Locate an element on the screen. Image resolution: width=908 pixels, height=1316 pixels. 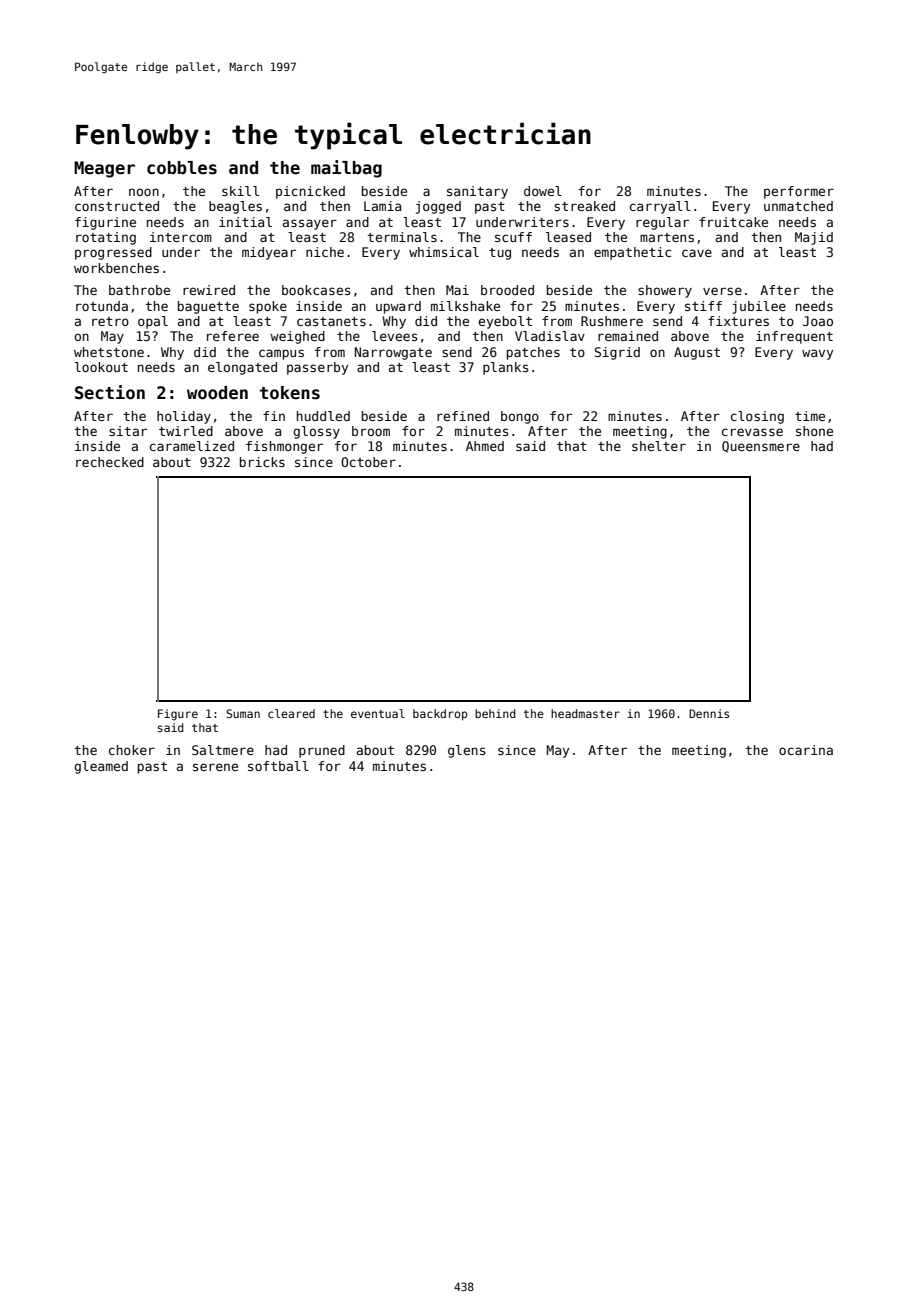
baguette is located at coordinates (208, 307).
